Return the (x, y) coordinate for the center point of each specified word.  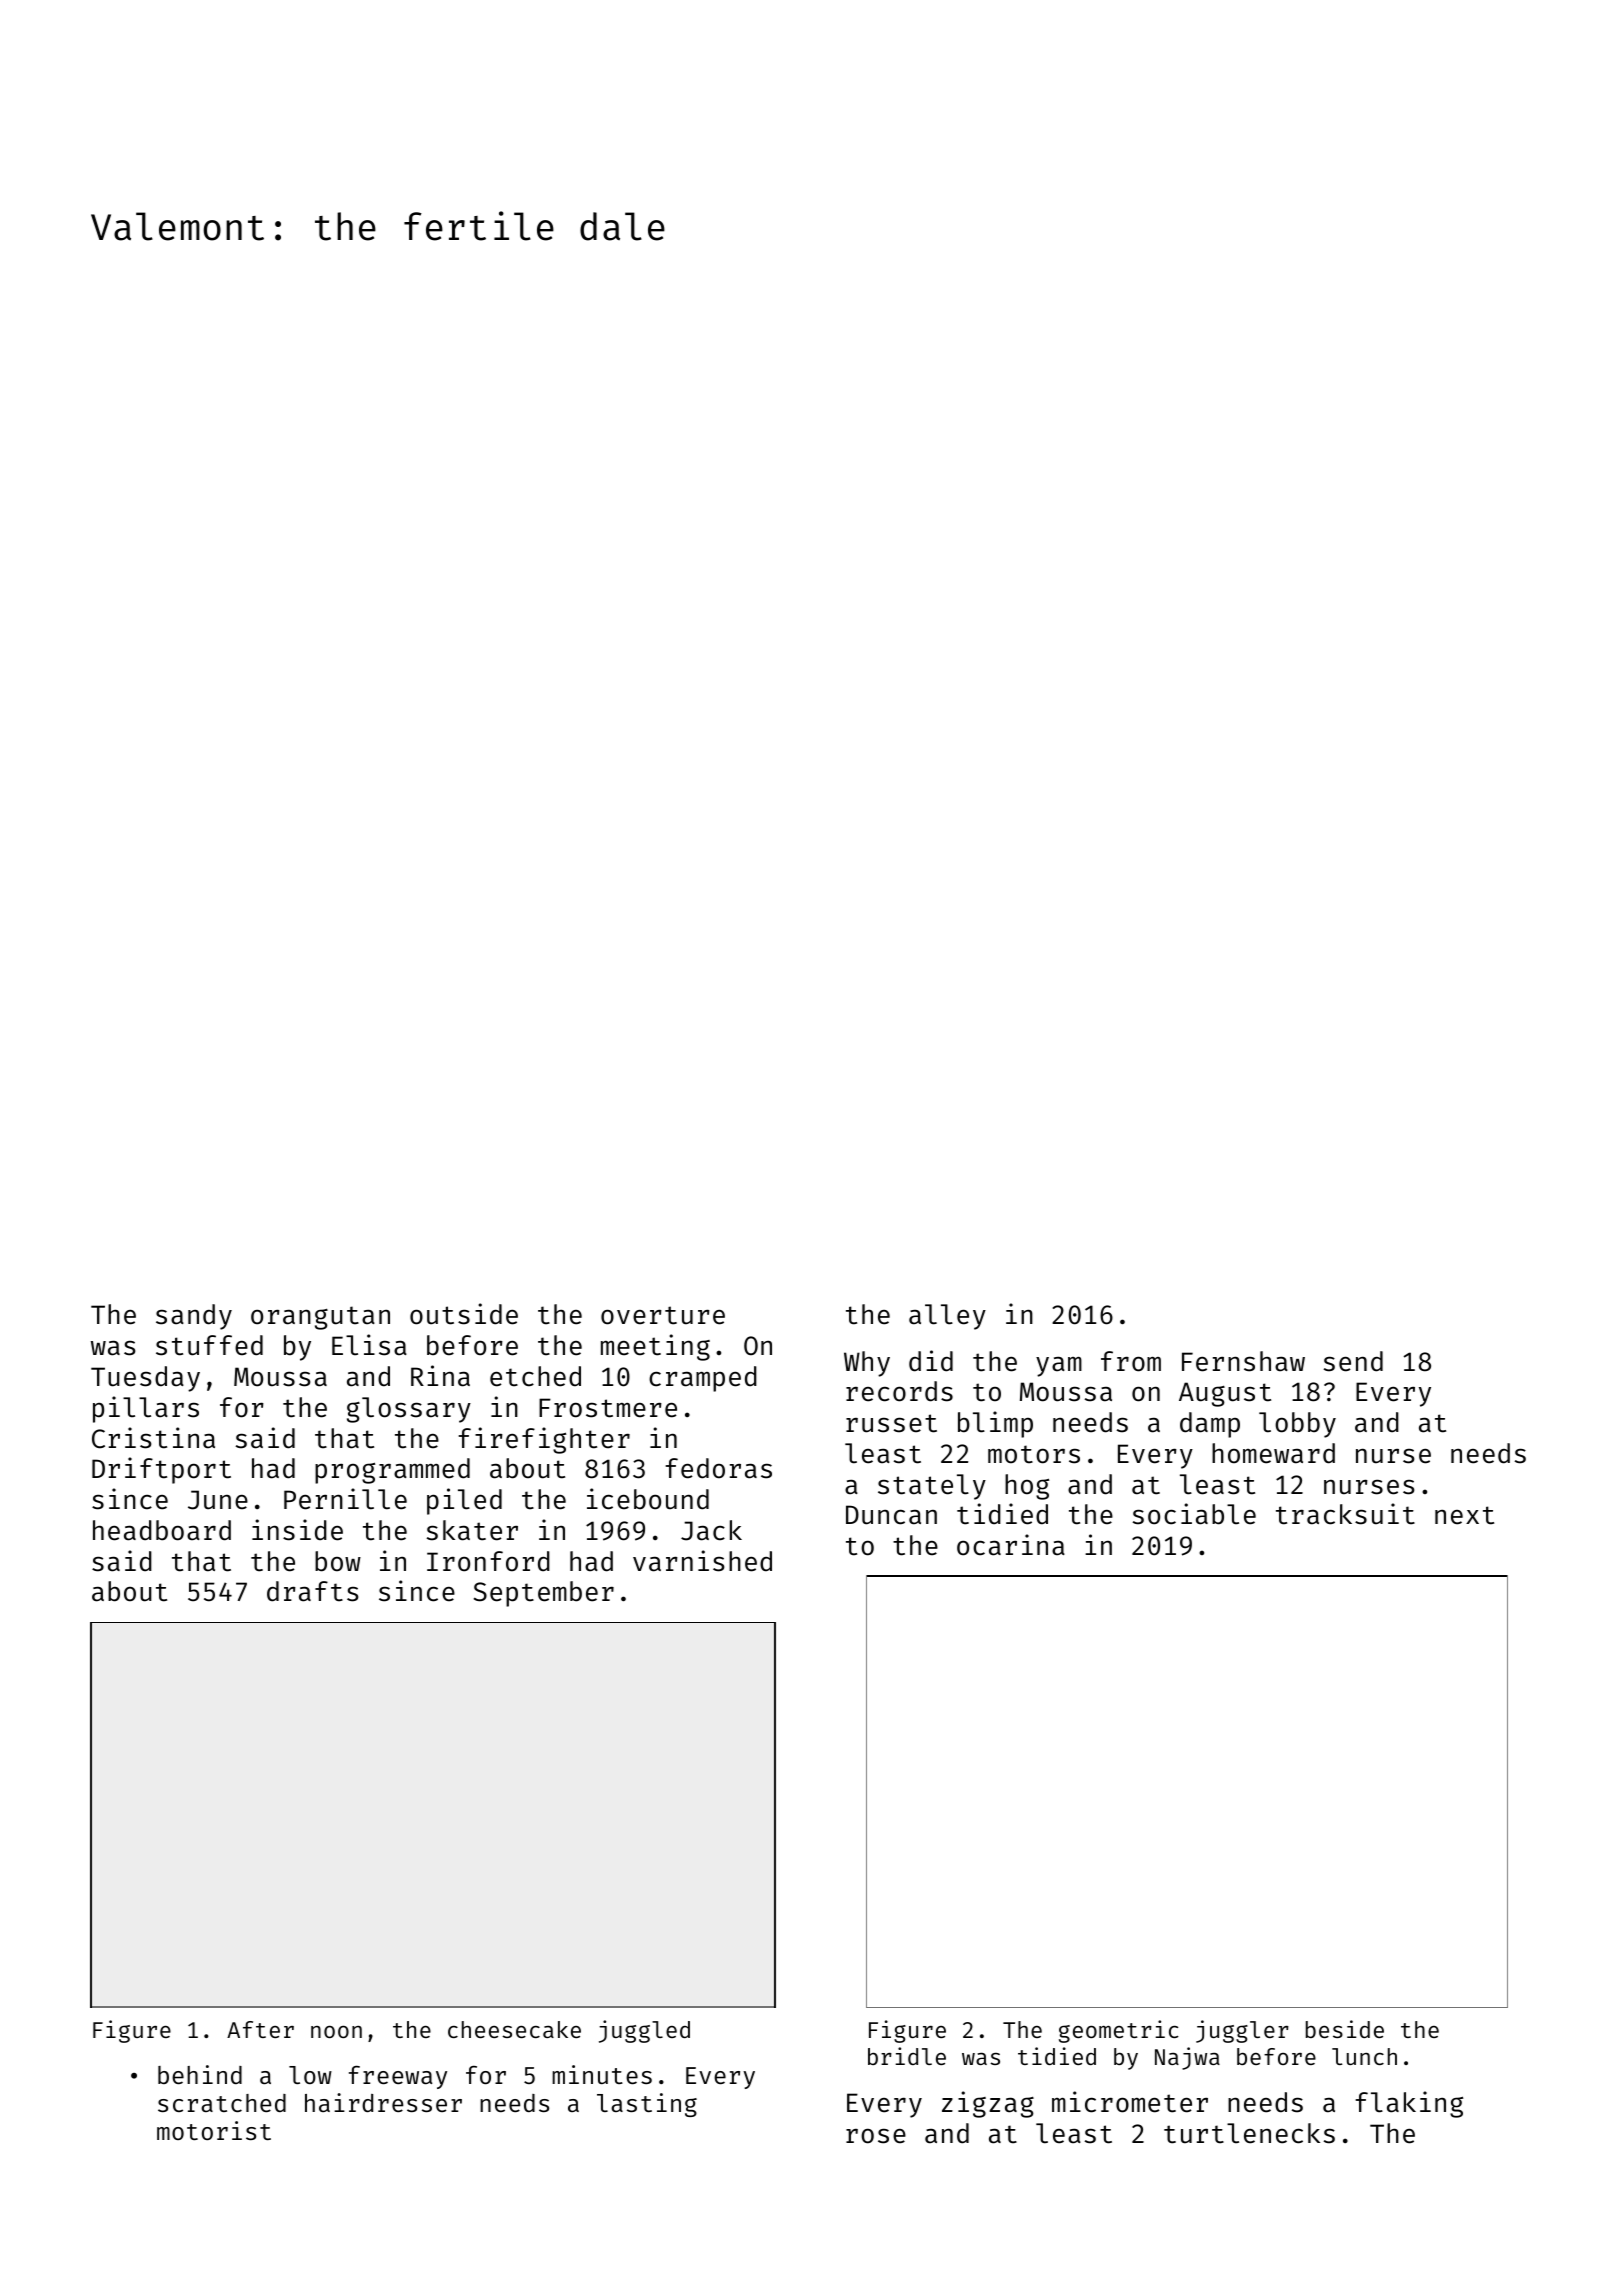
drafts (313, 1591)
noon (336, 2031)
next (1464, 1515)
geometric (1119, 2031)
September (544, 1594)
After (260, 2029)
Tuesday (145, 1379)
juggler (1242, 2031)
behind (200, 2074)
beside (1345, 2029)
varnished (702, 1561)
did (931, 1361)
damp (1210, 1425)
